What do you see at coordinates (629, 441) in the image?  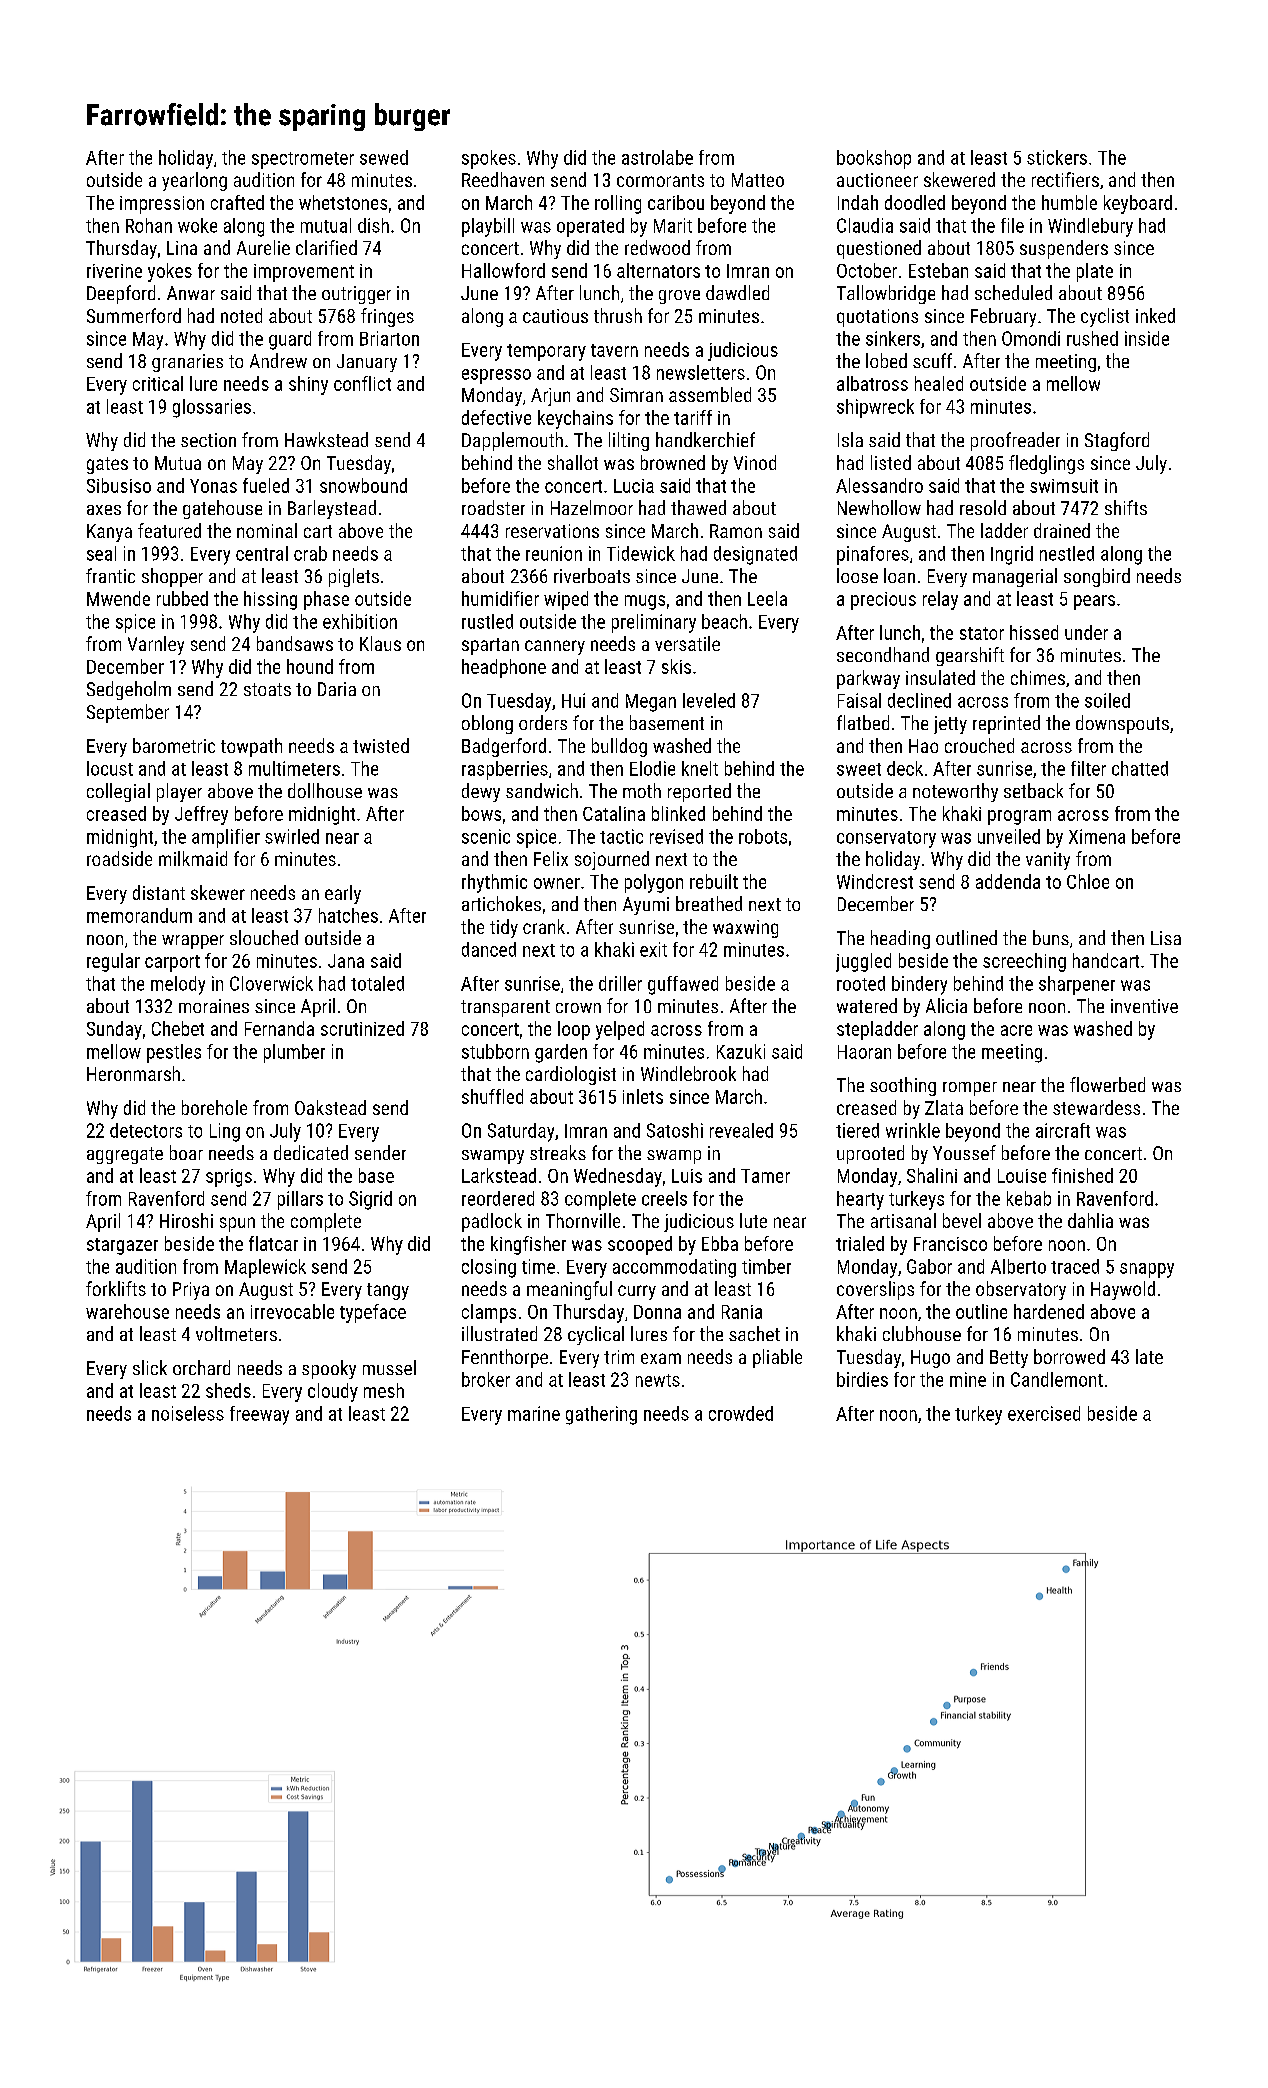 I see `lilting` at bounding box center [629, 441].
